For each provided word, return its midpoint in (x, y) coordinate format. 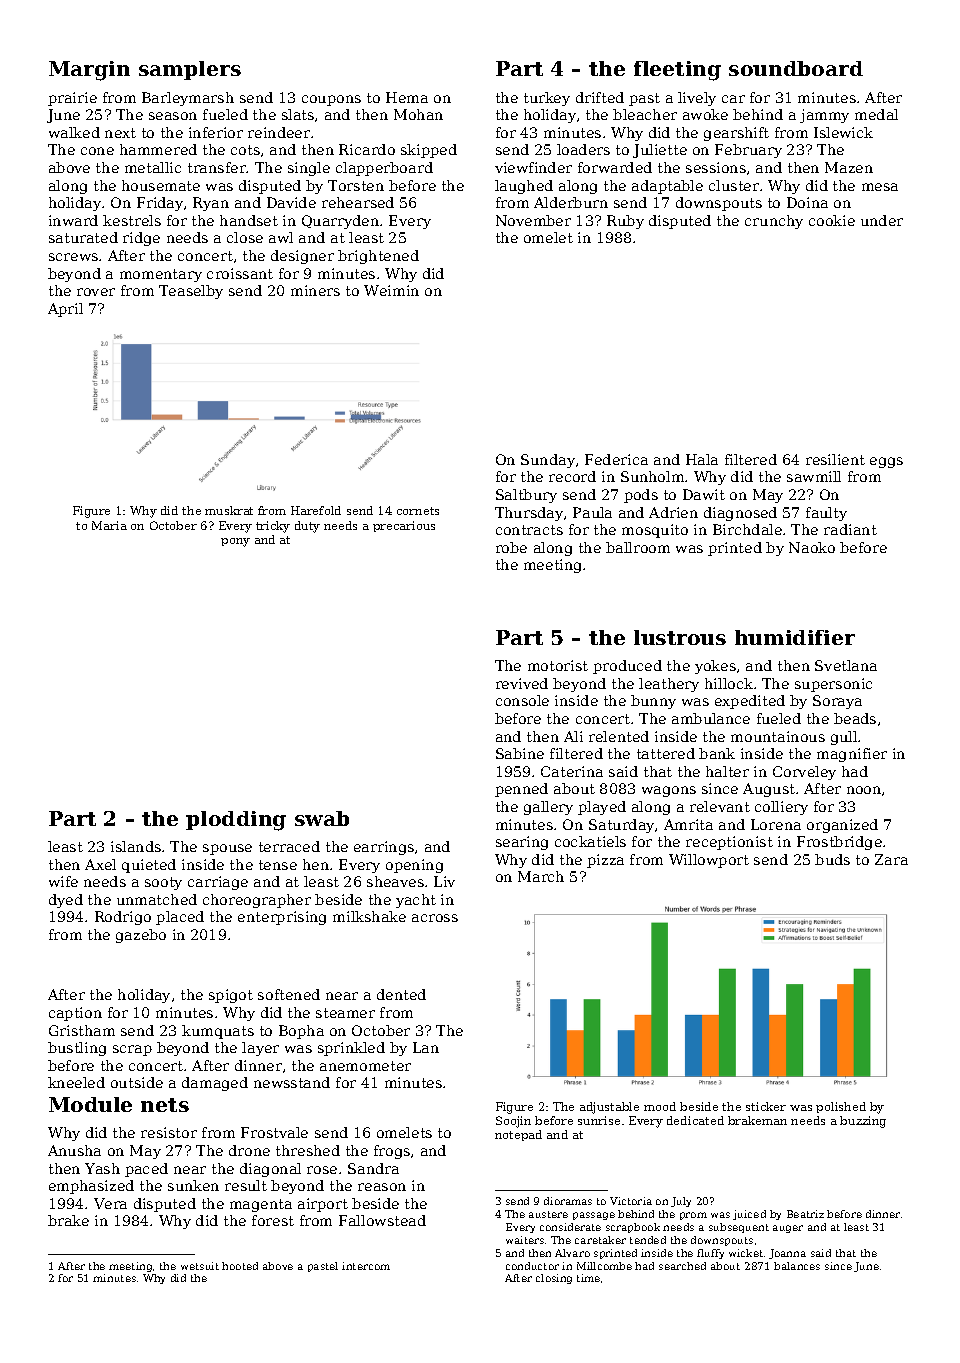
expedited (750, 702)
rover (96, 292)
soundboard (796, 68)
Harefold (316, 510)
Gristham (82, 1030)
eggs (886, 462)
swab (322, 818)
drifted (600, 97)
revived (522, 683)
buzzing (863, 1122)
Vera (110, 1203)
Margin (89, 71)
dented (401, 994)
